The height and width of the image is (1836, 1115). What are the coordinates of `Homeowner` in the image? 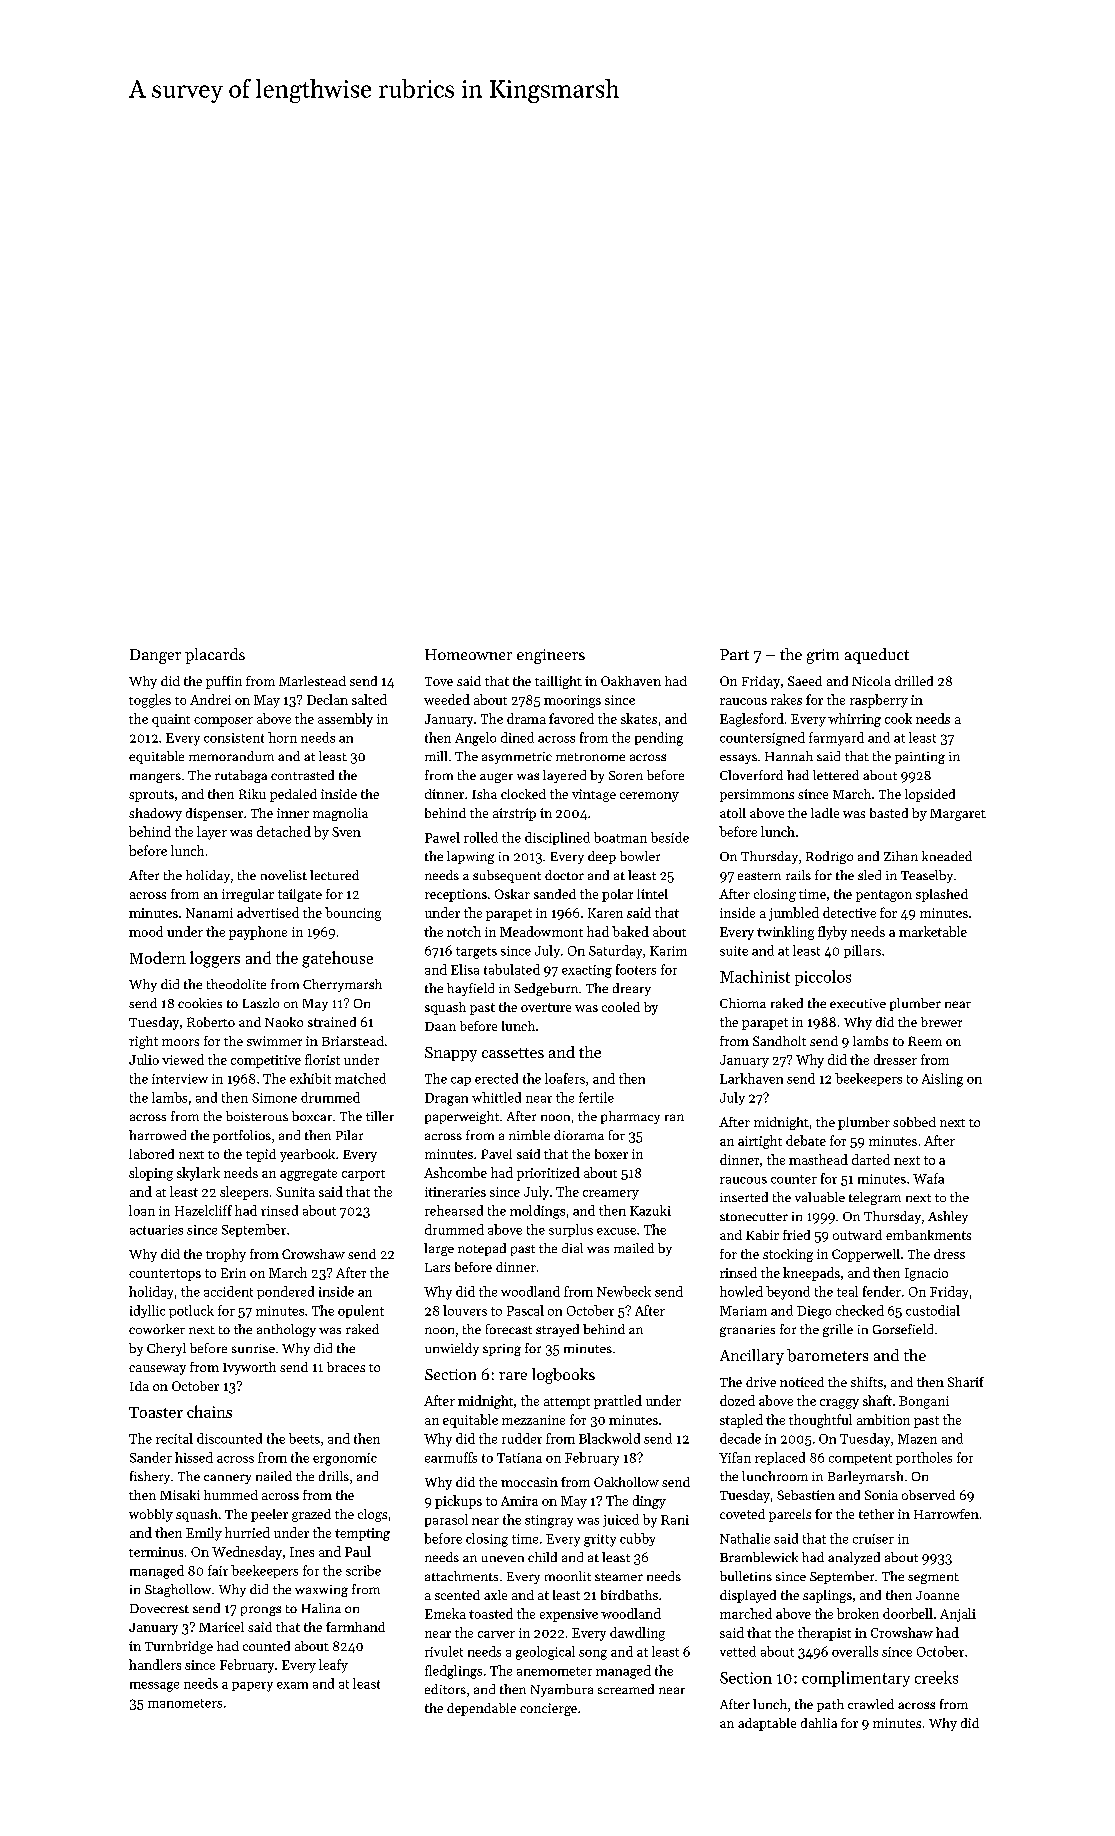 It's located at (468, 654).
